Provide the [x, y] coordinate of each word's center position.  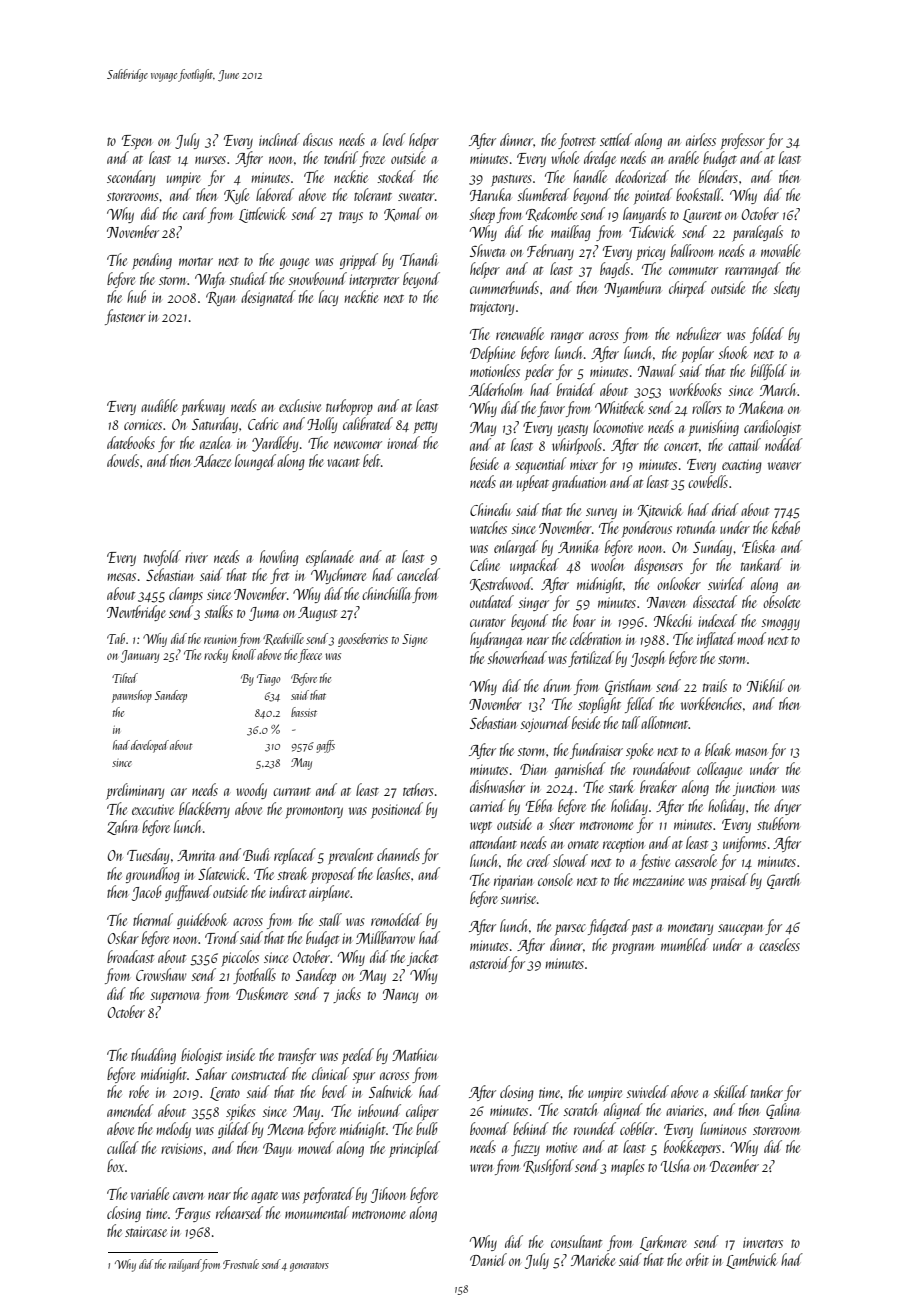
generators [309, 1267]
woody [251, 791]
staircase [146, 1231]
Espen [137, 142]
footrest [577, 141]
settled [616, 139]
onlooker [679, 583]
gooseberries [363, 640]
